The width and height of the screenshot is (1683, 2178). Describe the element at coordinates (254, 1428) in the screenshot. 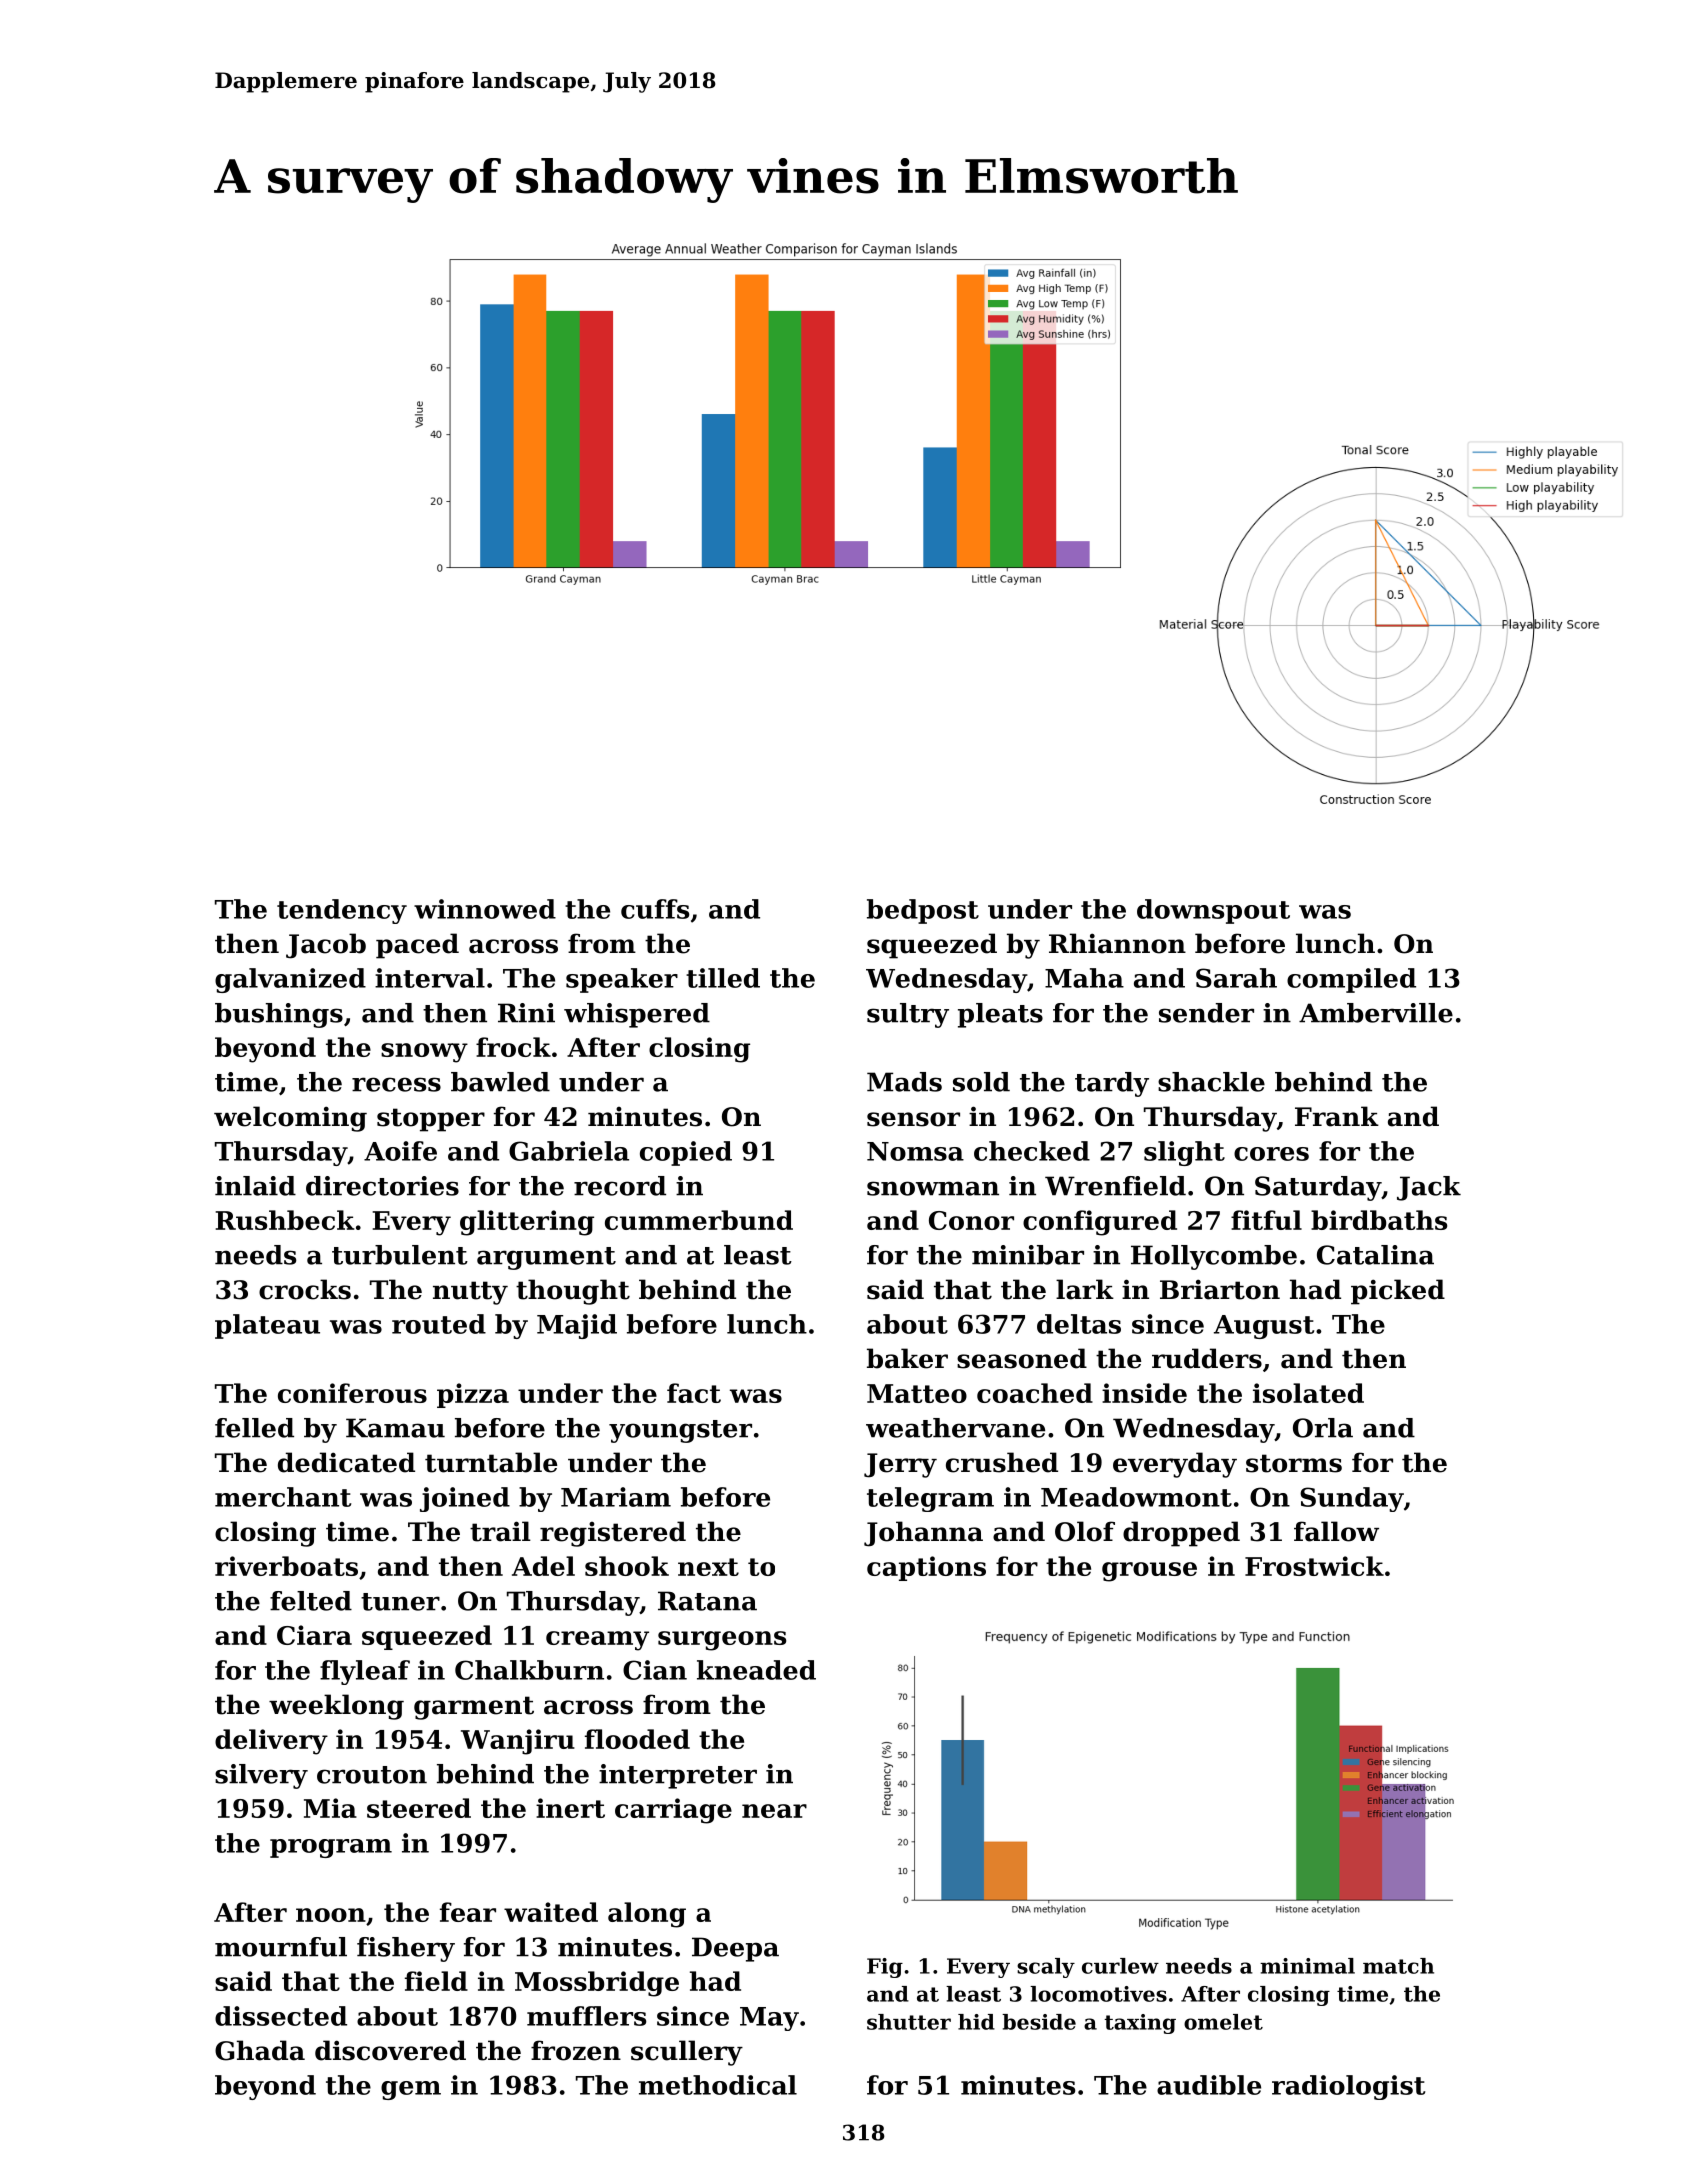

I see `felled` at that location.
